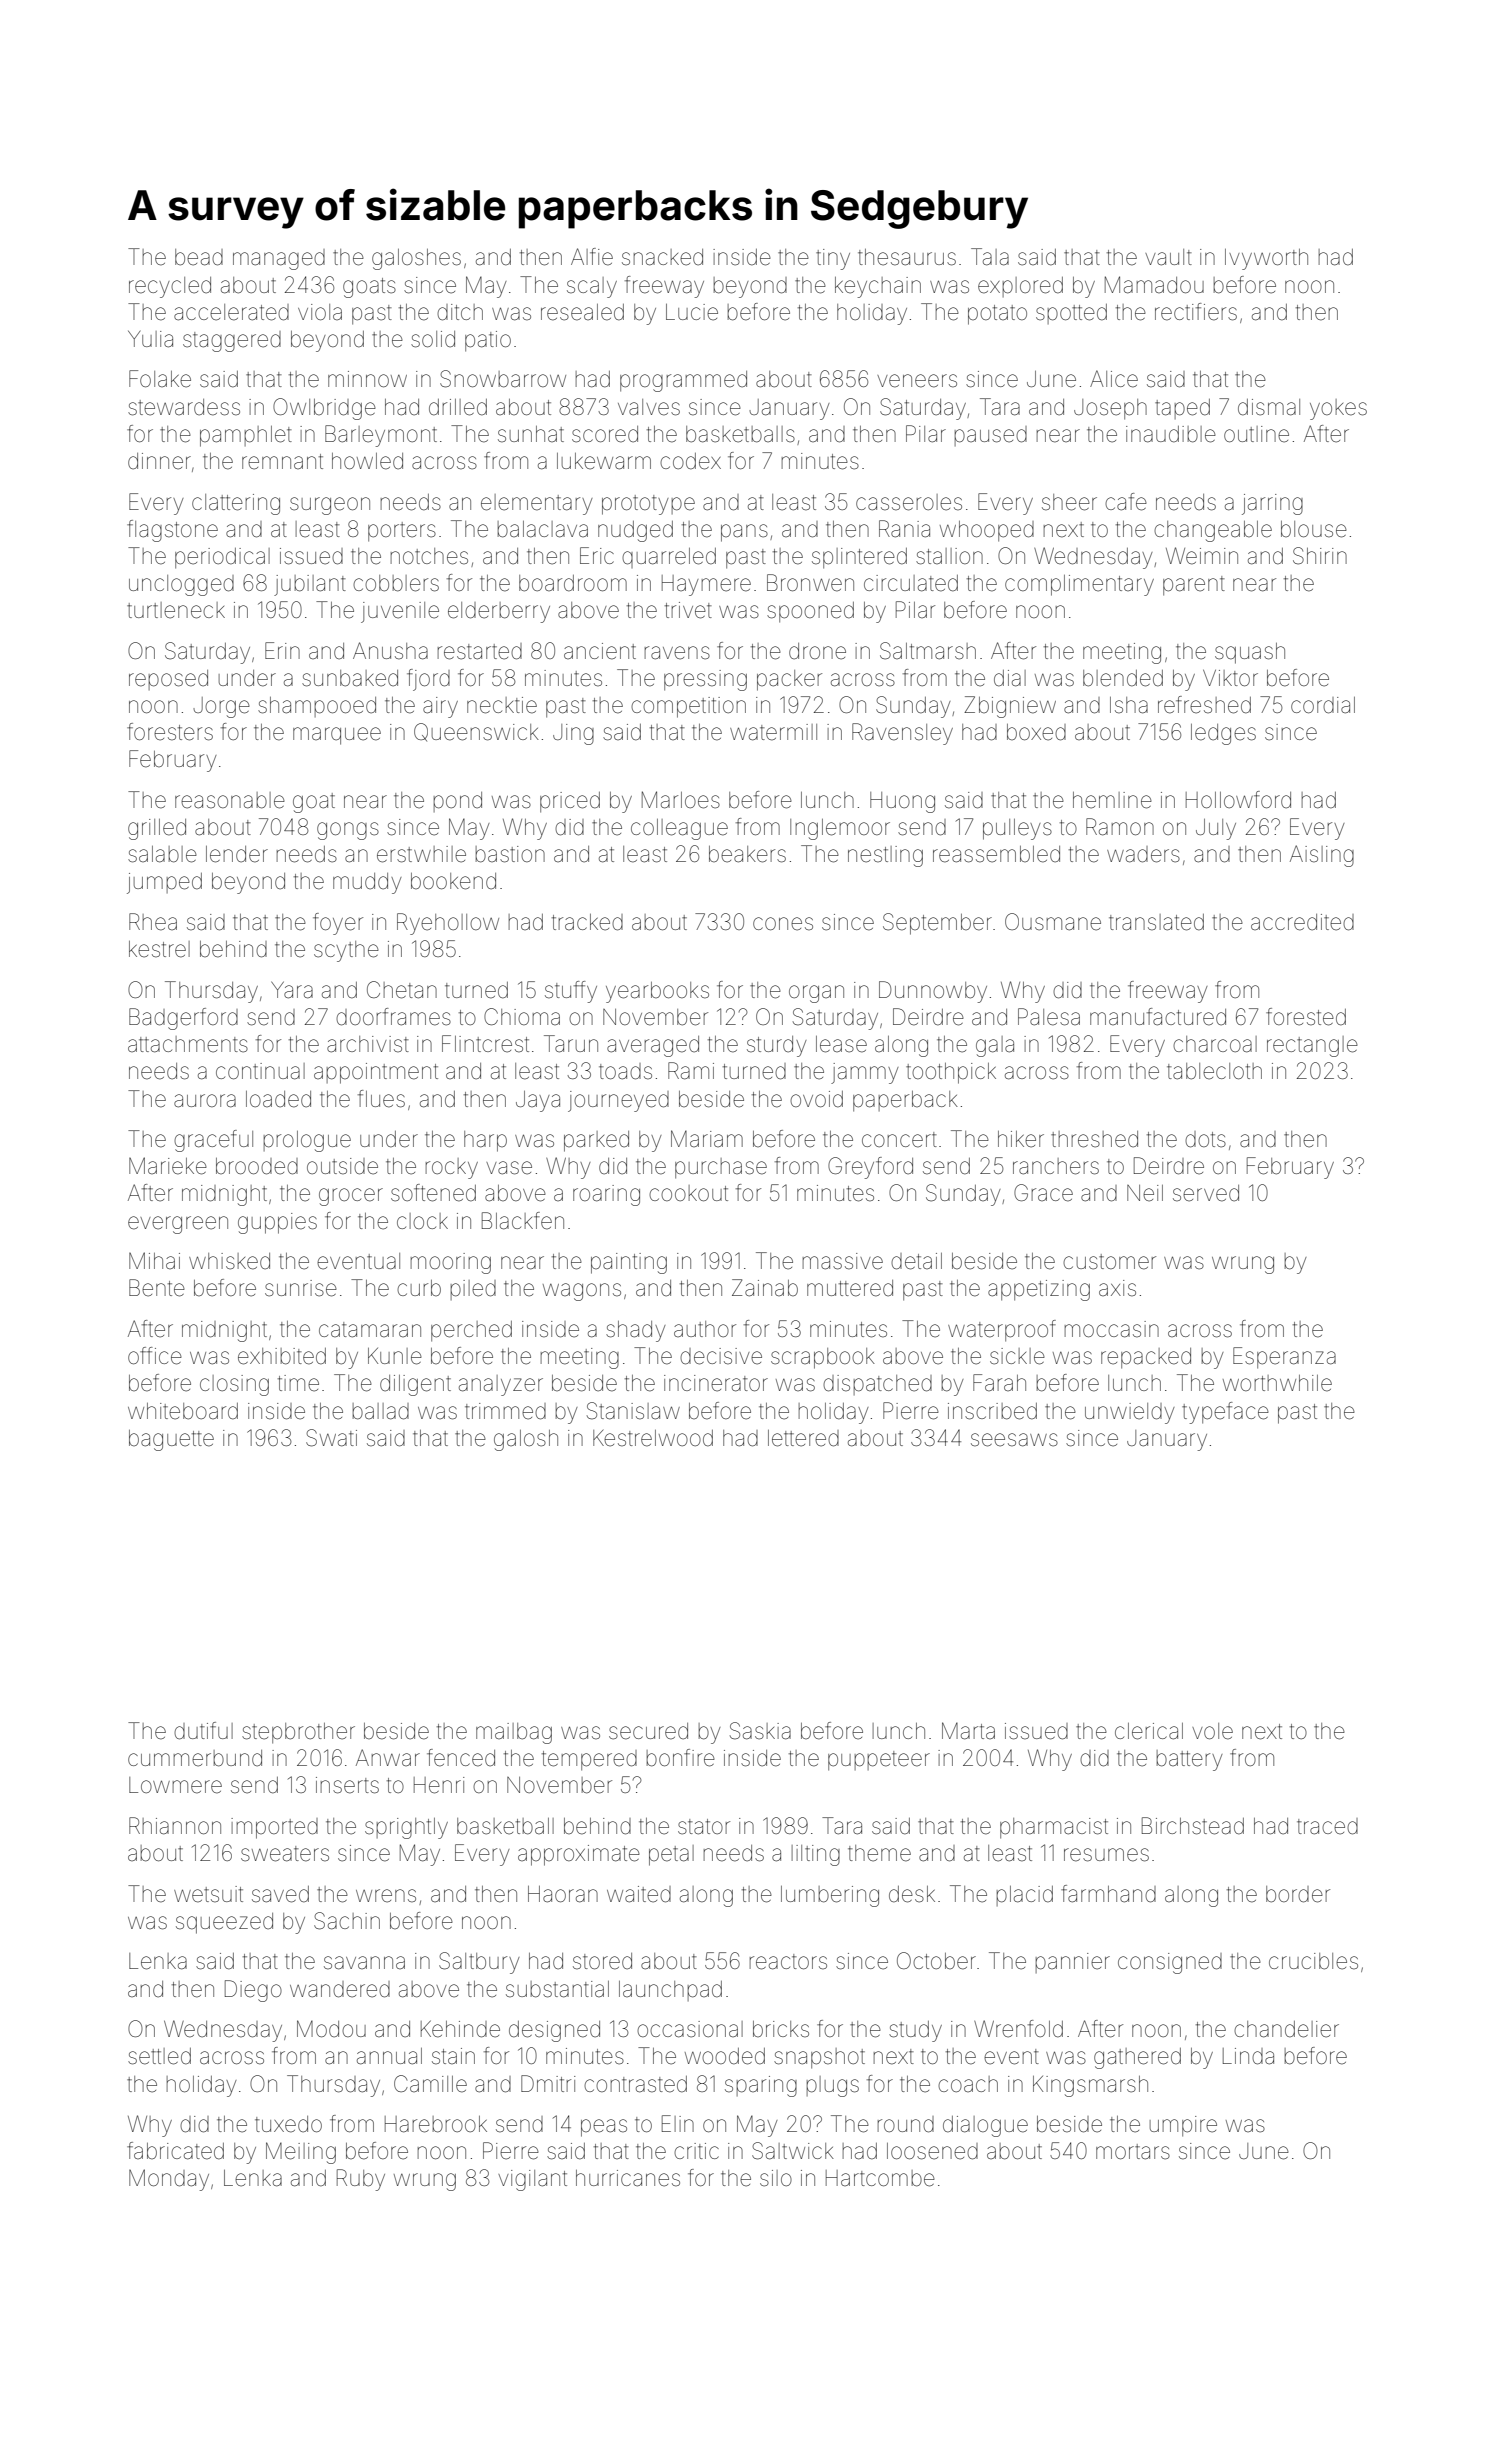 Image resolution: width=1496 pixels, height=2464 pixels. What do you see at coordinates (747, 854) in the screenshot?
I see `beakers` at bounding box center [747, 854].
